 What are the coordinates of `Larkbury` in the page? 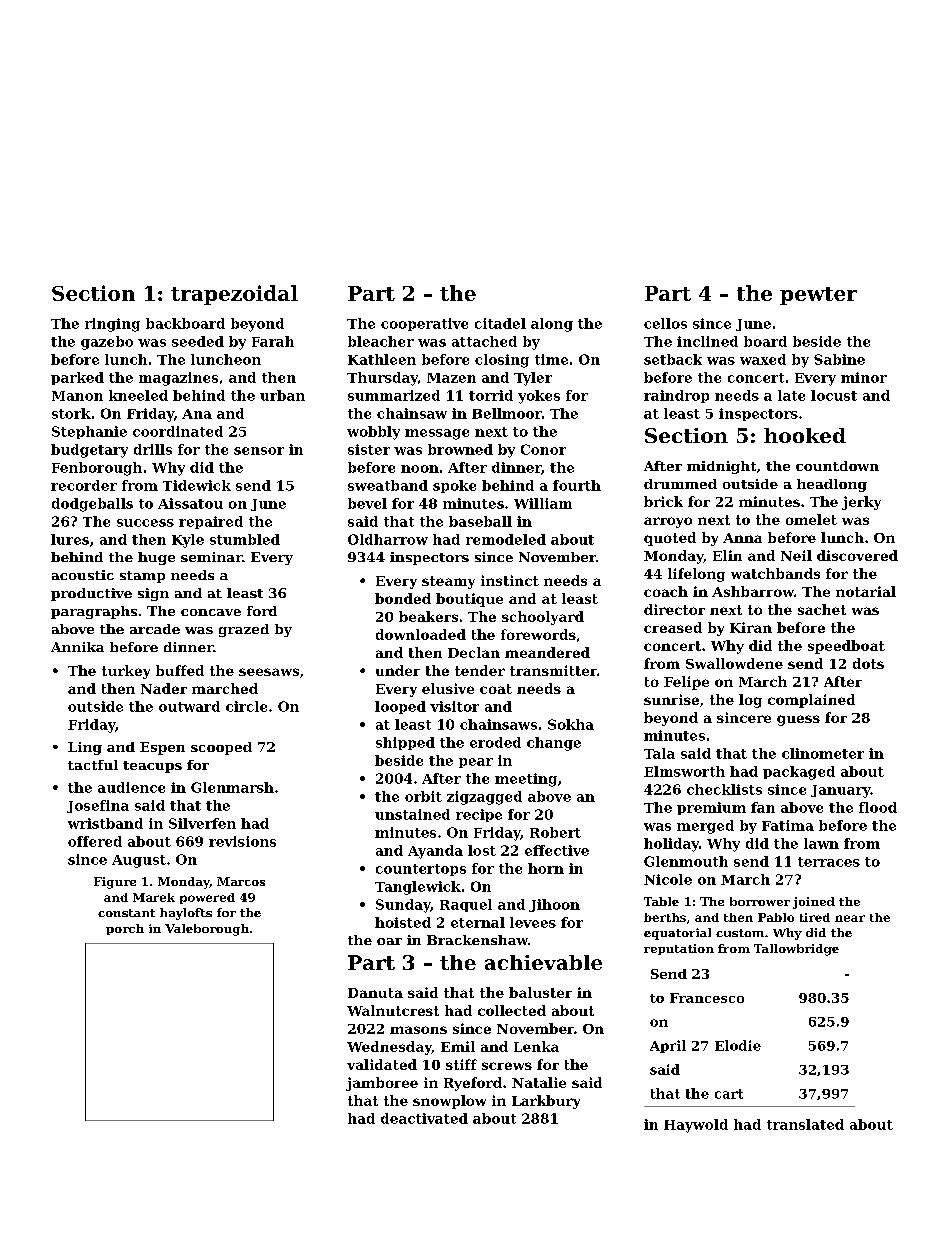 It's located at (546, 1102).
